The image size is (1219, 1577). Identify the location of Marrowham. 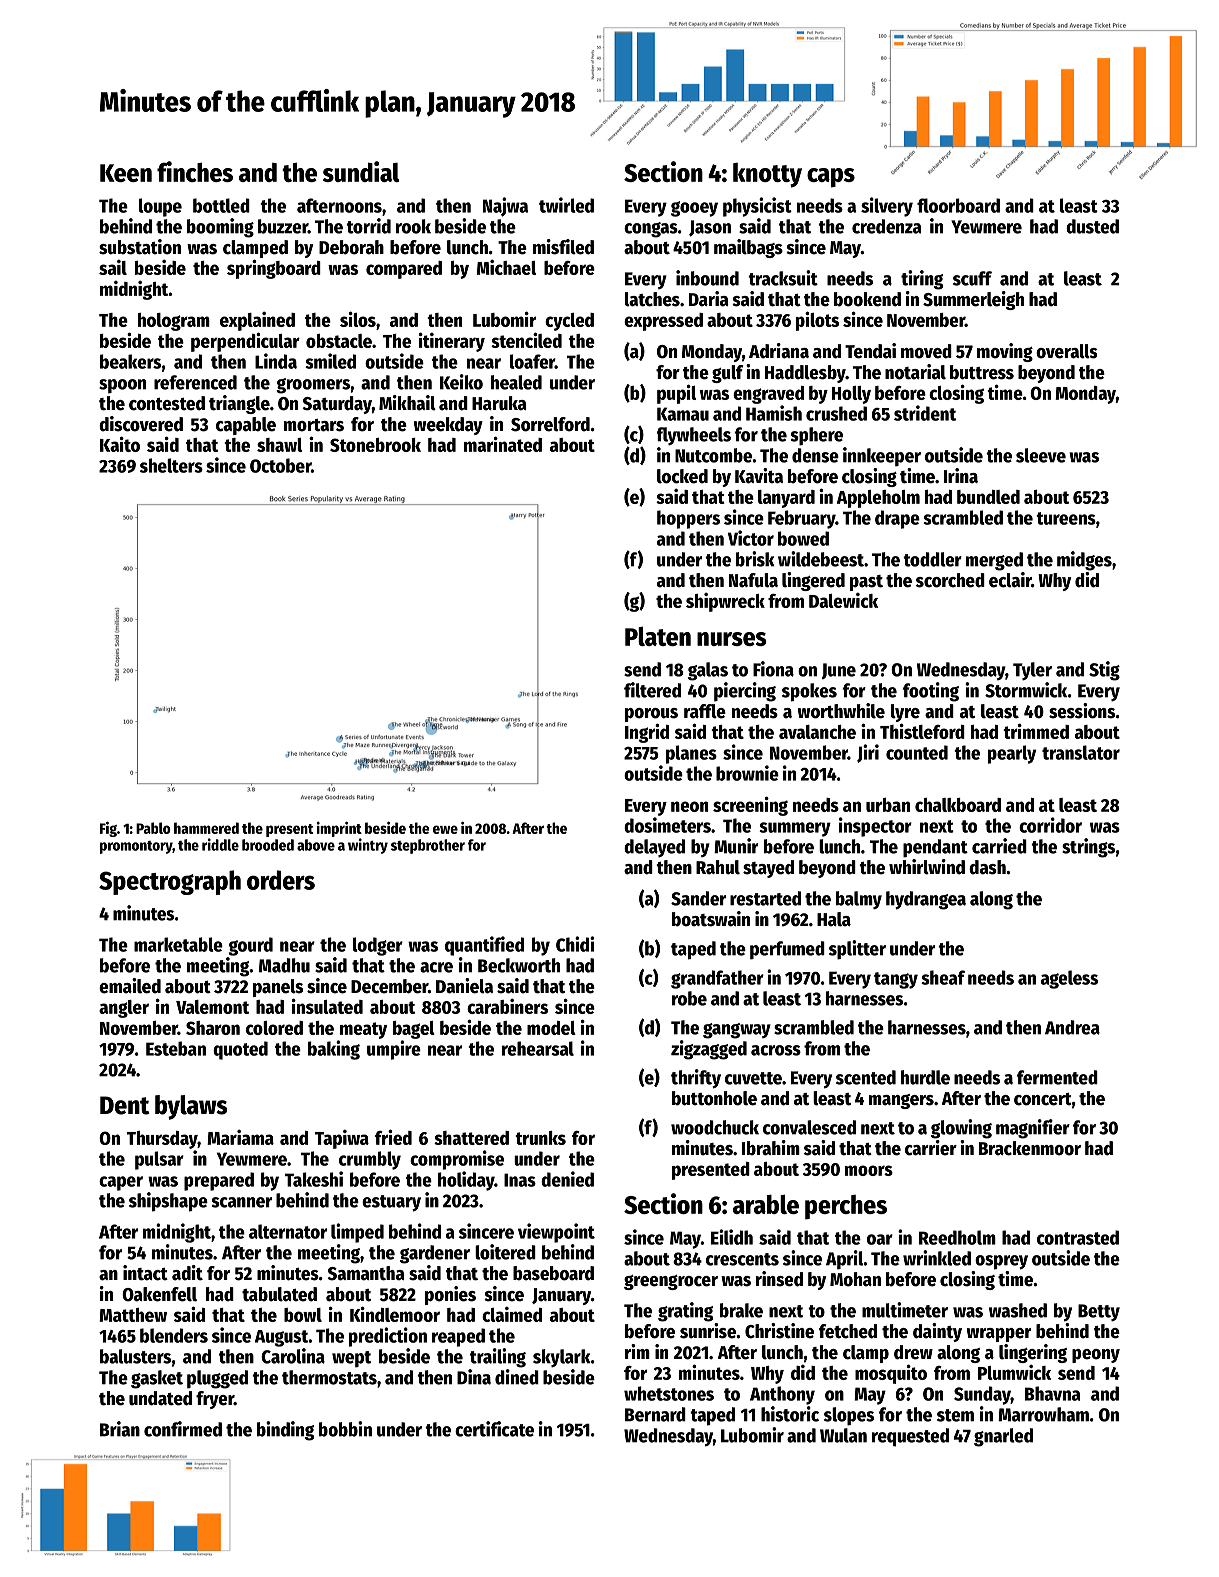
(1043, 1414).
